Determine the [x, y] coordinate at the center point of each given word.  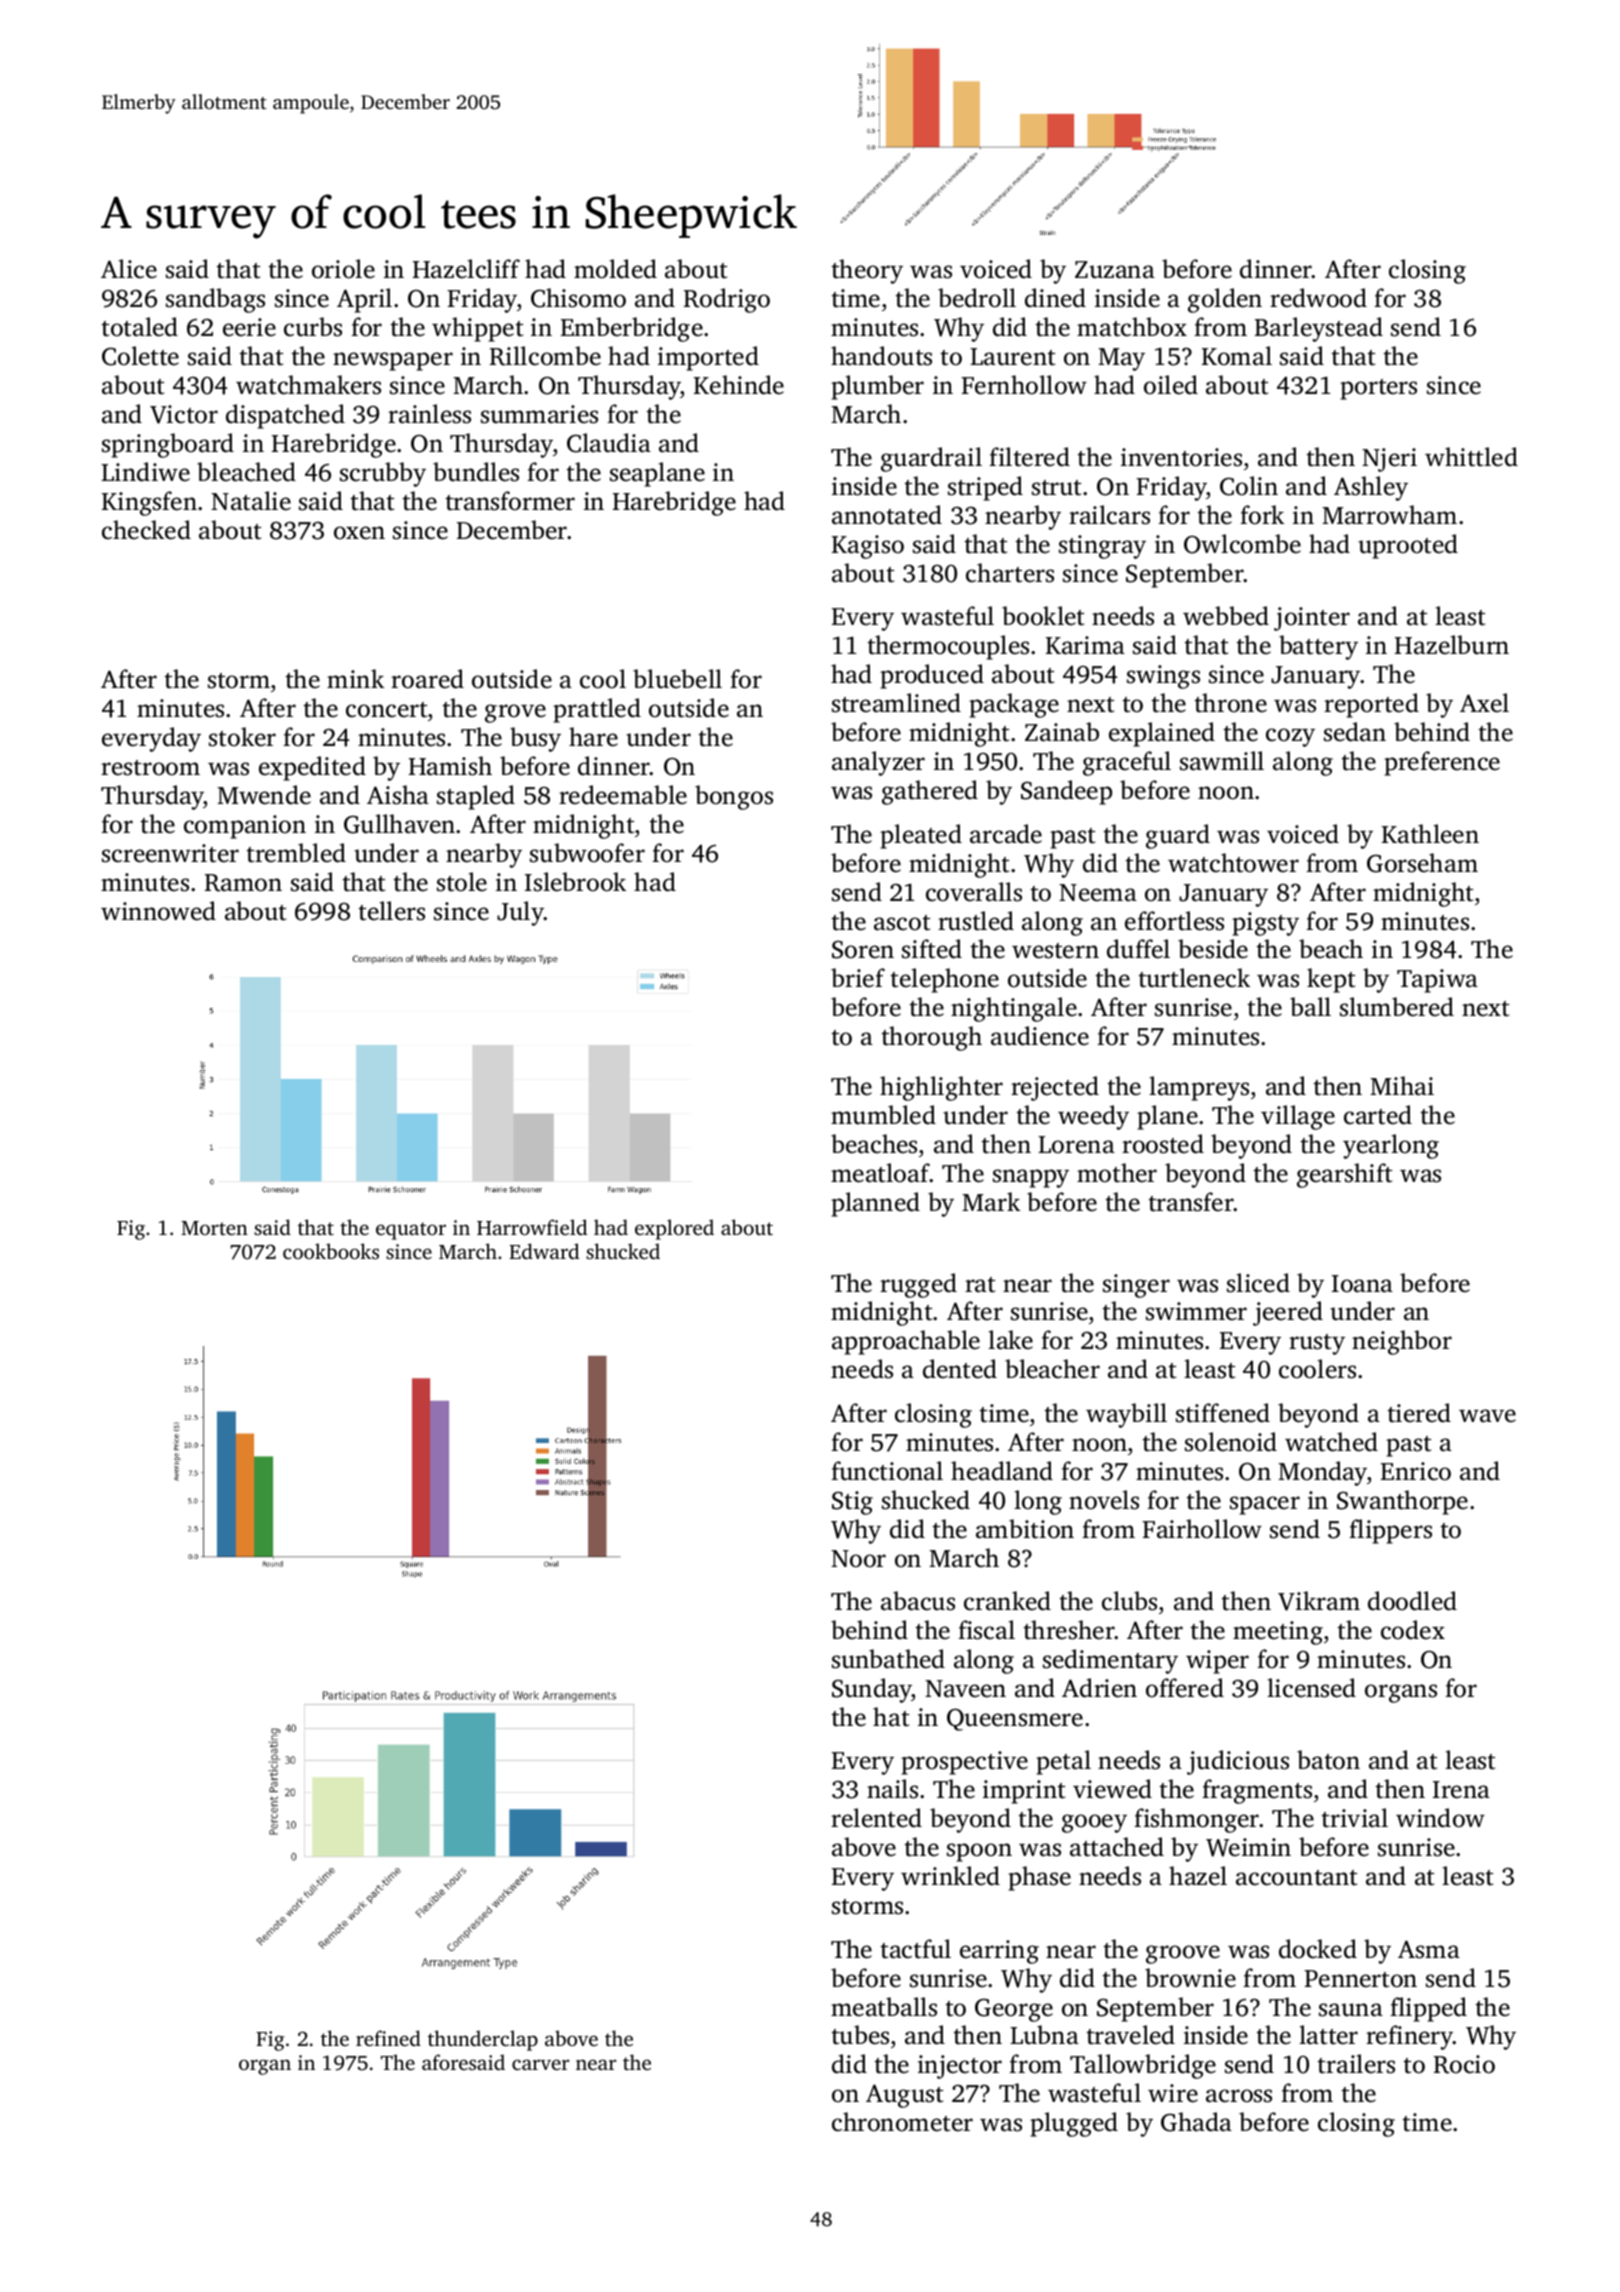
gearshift [1344, 1175]
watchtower [1233, 863]
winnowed [158, 911]
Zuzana [1115, 270]
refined [388, 2038]
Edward [544, 1251]
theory [867, 271]
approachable [906, 1342]
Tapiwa [1437, 981]
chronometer [902, 2122]
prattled [597, 710]
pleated [921, 836]
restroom [150, 768]
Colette [140, 356]
